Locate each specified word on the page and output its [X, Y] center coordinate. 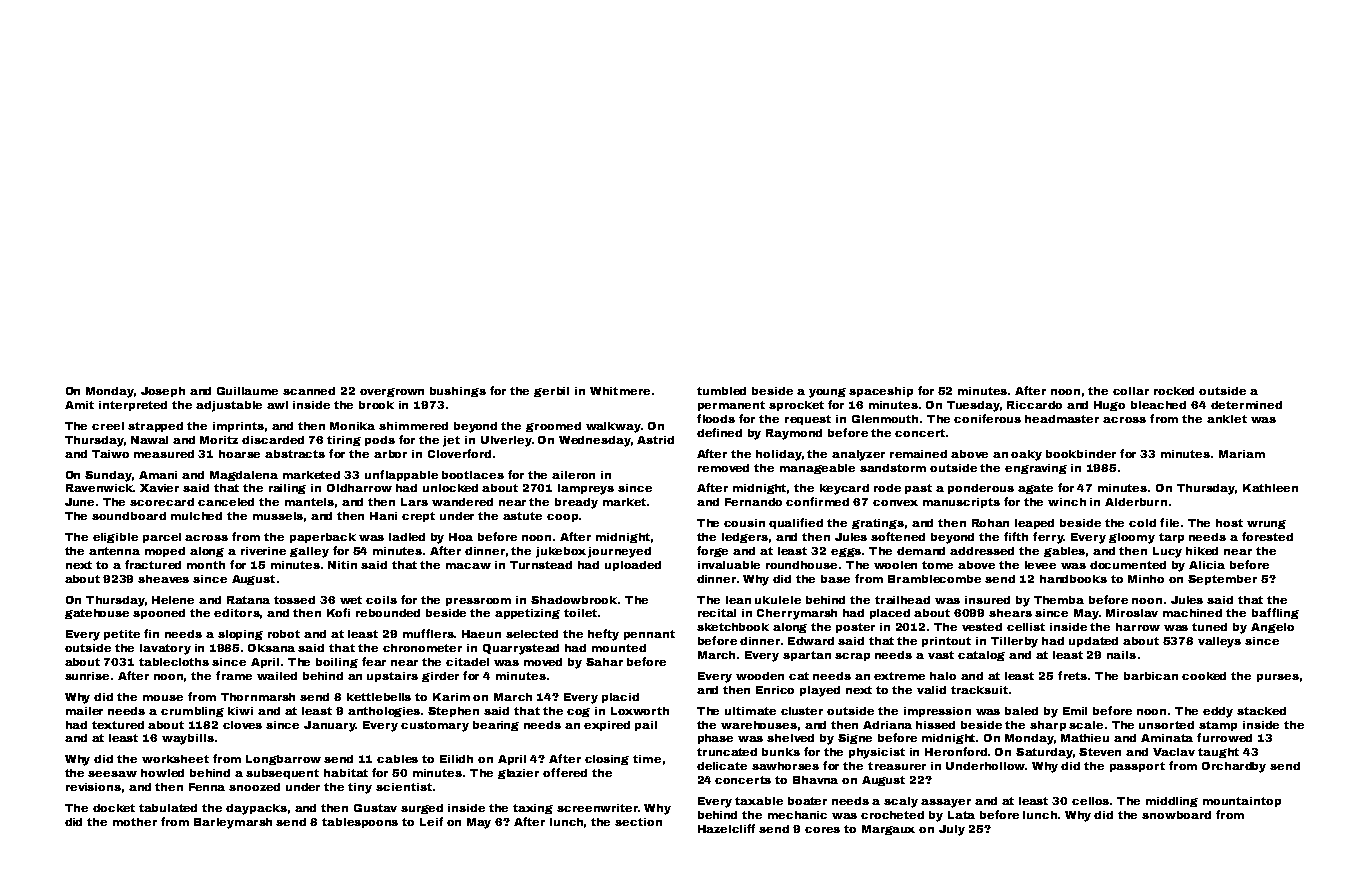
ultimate [750, 711]
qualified [796, 523]
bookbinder [1081, 454]
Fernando [753, 502]
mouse [163, 698]
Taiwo [110, 454]
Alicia [1207, 565]
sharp [1048, 726]
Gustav [375, 808]
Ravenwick [99, 488]
